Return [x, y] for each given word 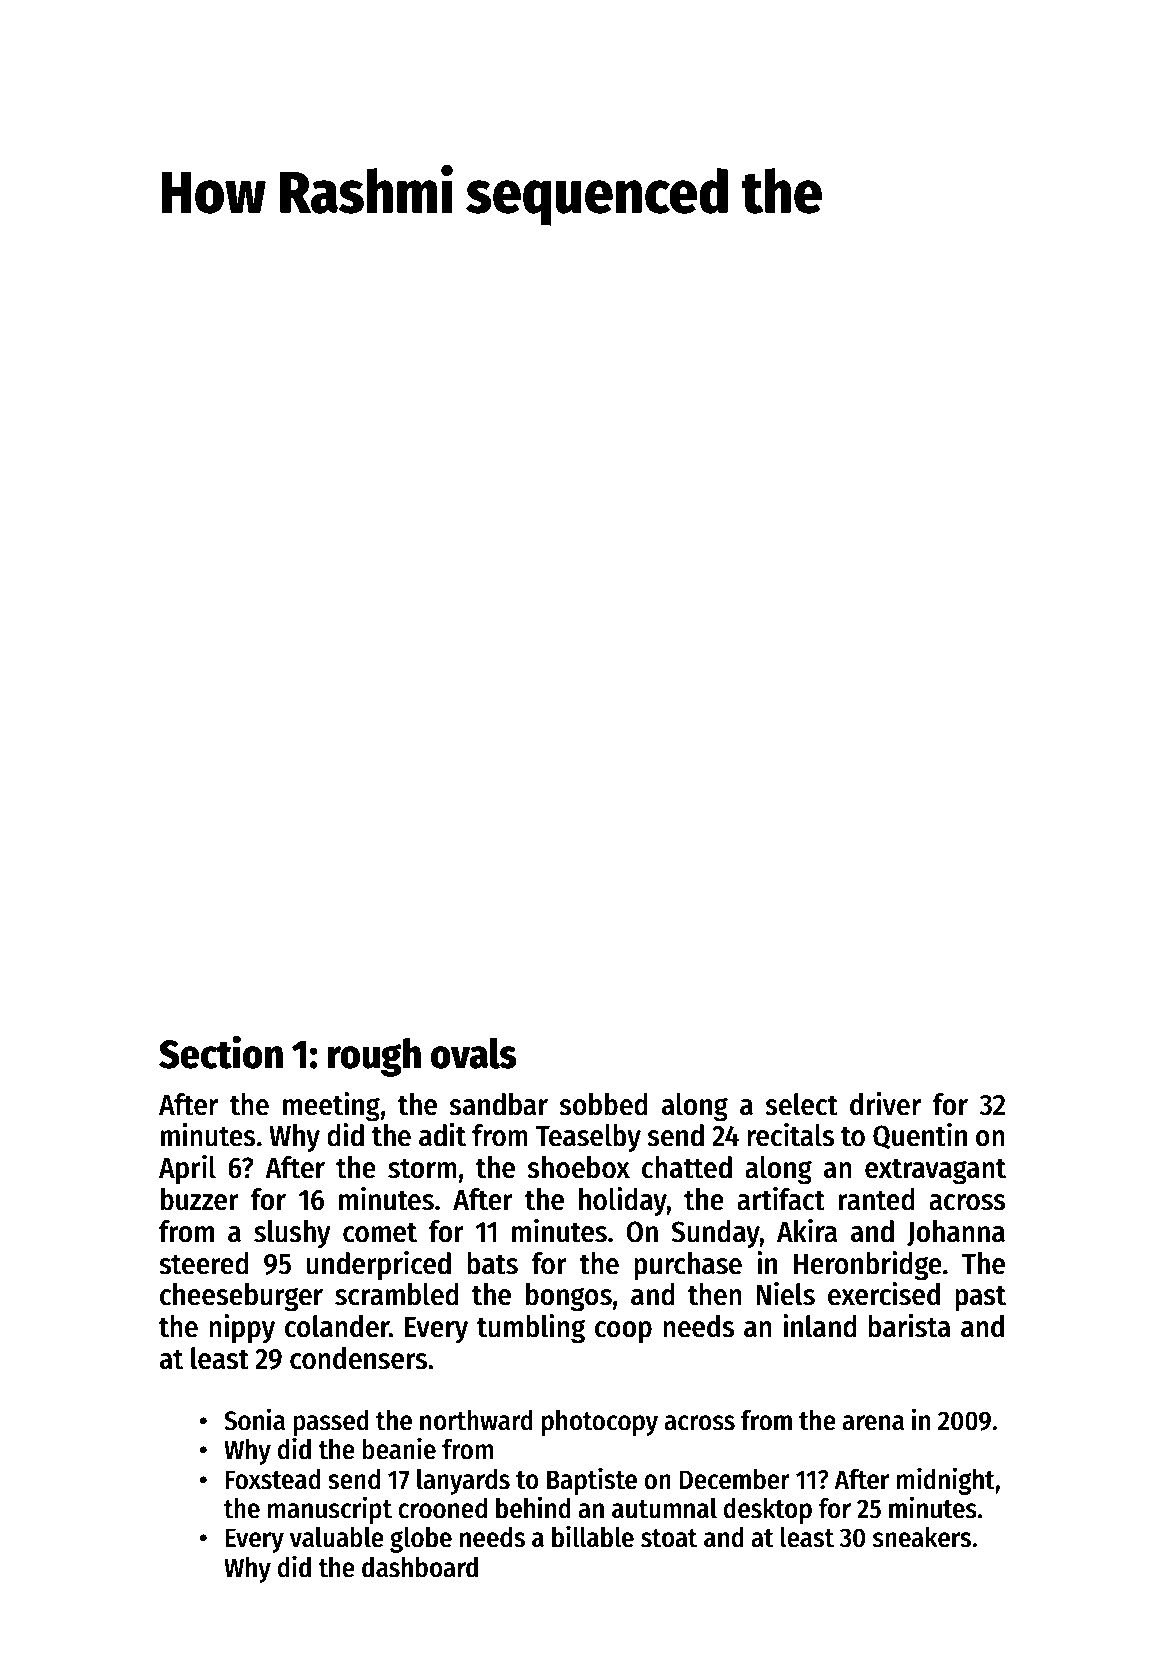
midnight [946, 1481]
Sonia [254, 1419]
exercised [884, 1294]
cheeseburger [241, 1297]
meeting [331, 1107]
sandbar [499, 1104]
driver [885, 1104]
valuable [337, 1537]
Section [221, 1052]
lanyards [463, 1481]
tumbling [531, 1329]
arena [873, 1423]
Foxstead [273, 1479]
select [802, 1104]
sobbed [604, 1104]
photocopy [600, 1423]
